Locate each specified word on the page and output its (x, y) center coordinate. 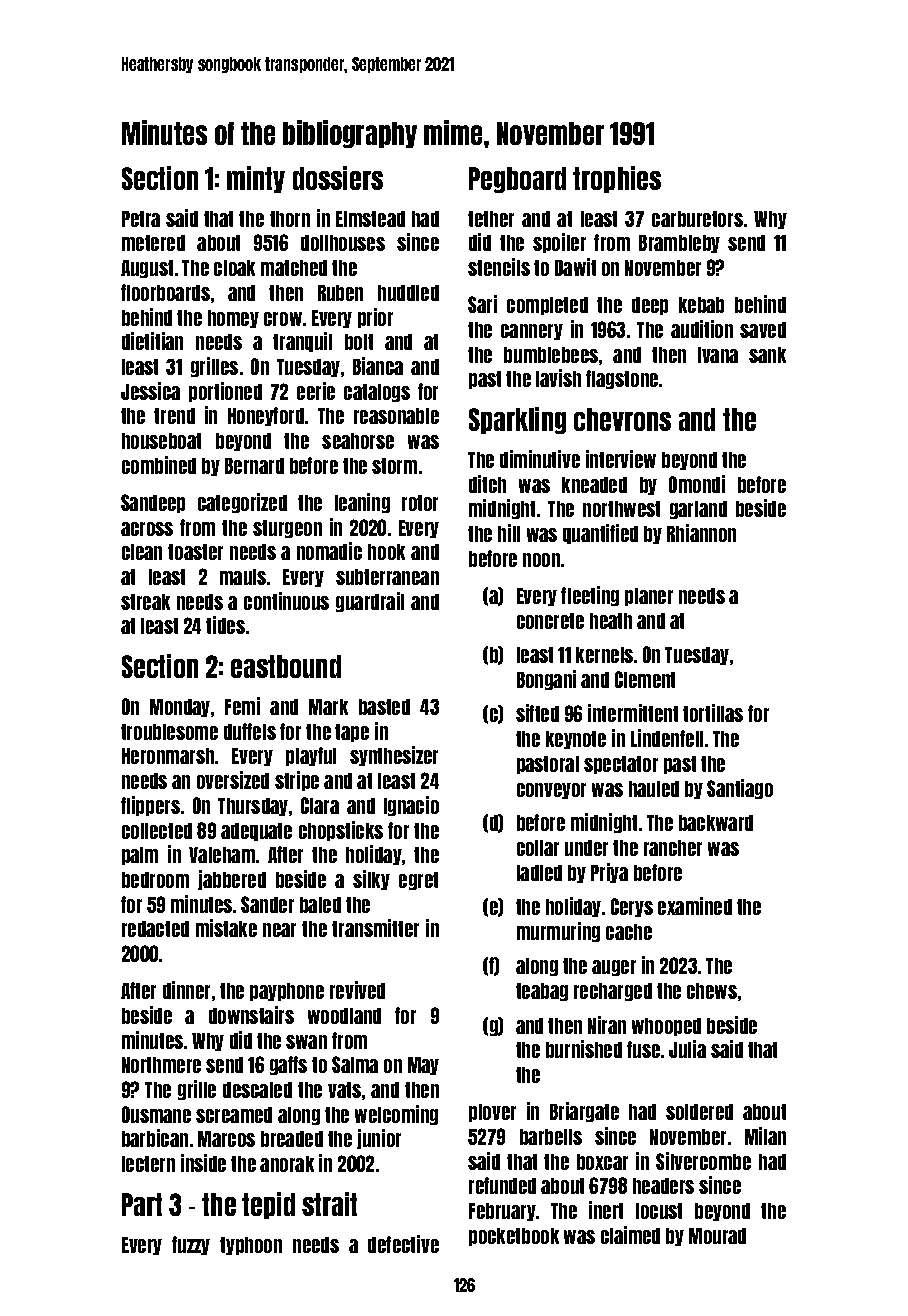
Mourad (717, 1236)
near (279, 930)
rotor (420, 503)
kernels (604, 655)
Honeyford (266, 416)
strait (329, 1204)
